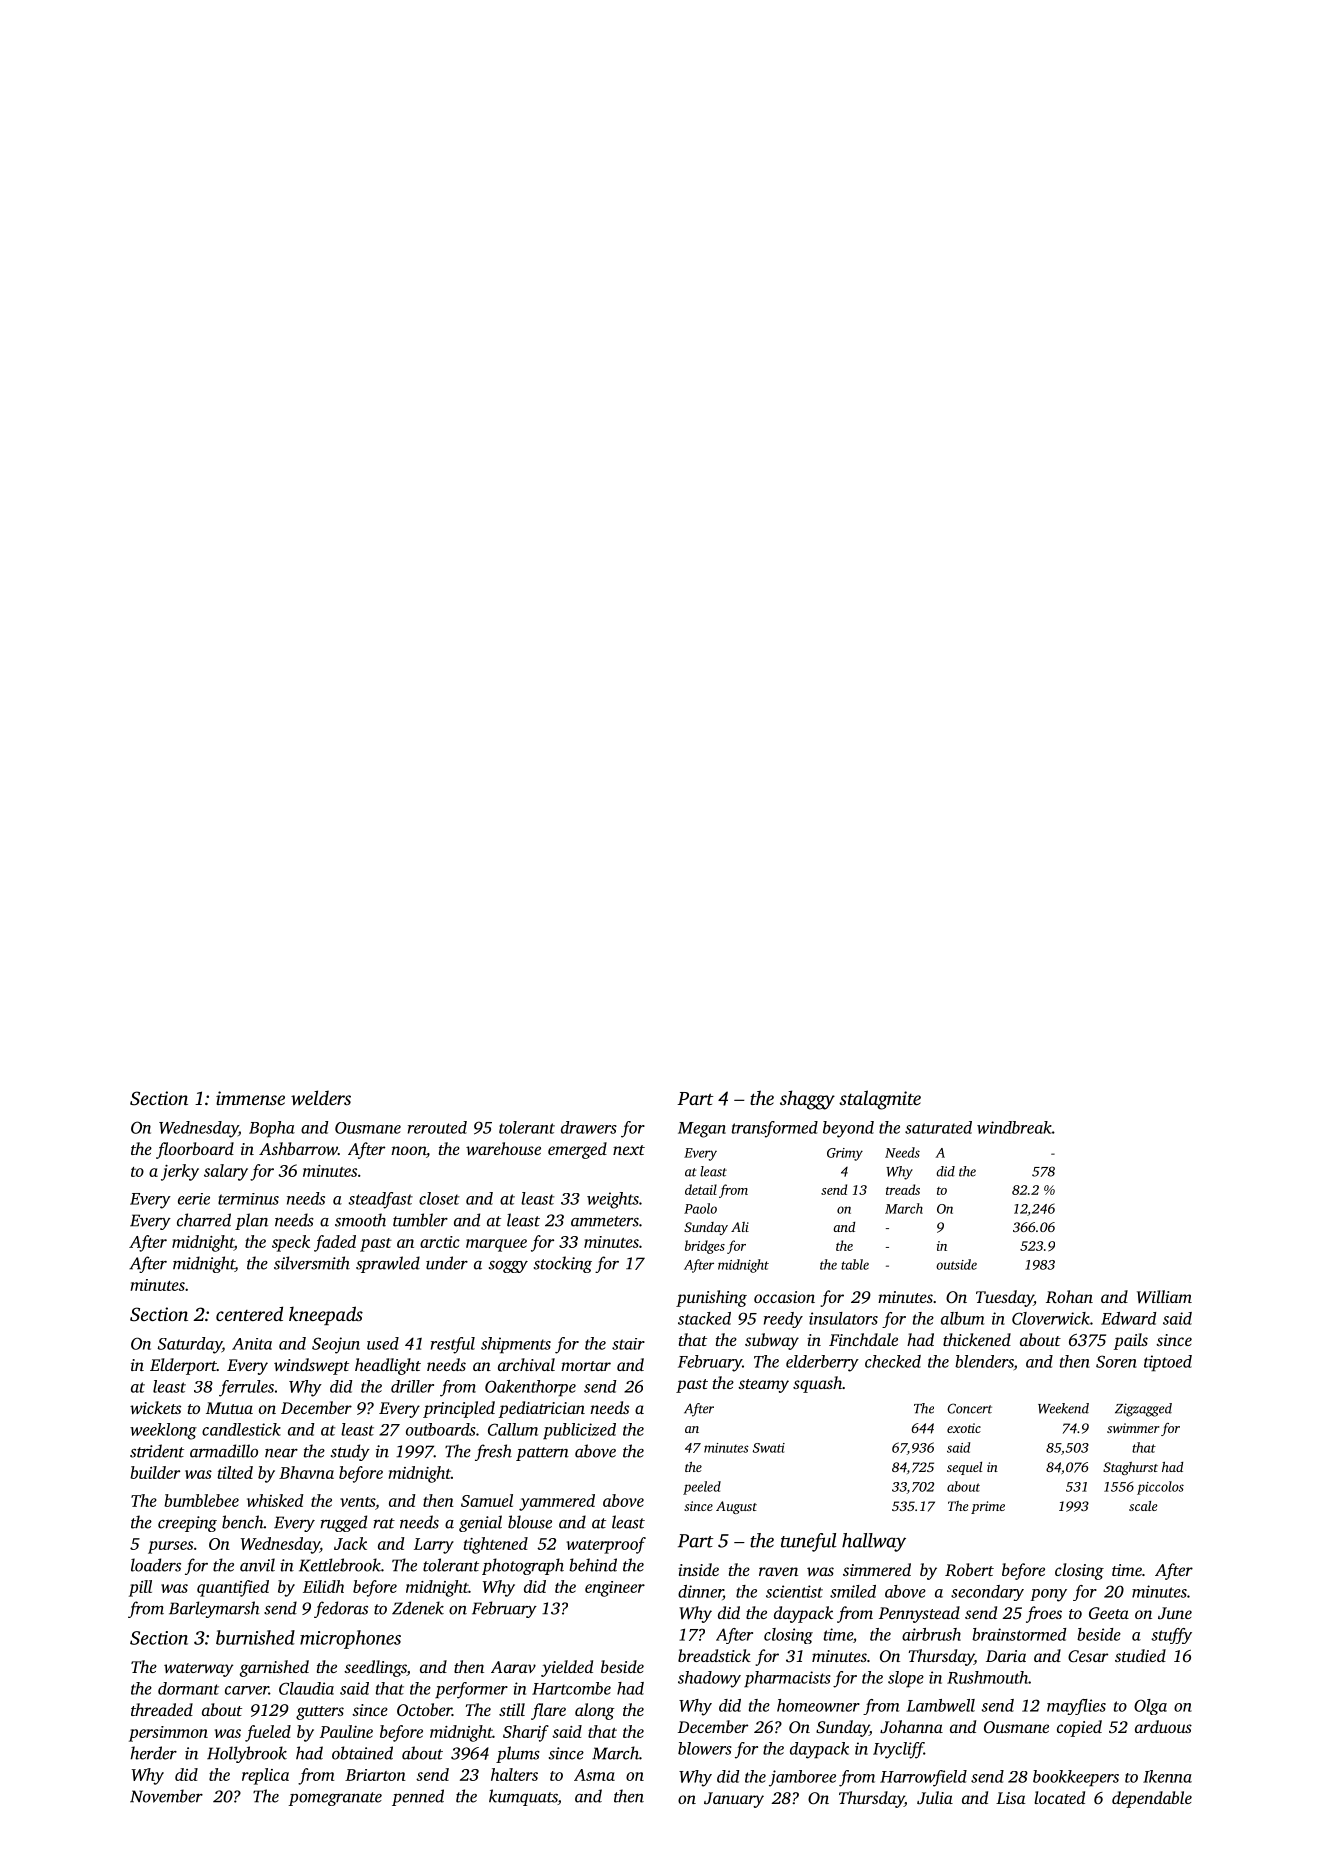  Describe the element at coordinates (375, 1668) in the screenshot. I see `seedlings` at that location.
